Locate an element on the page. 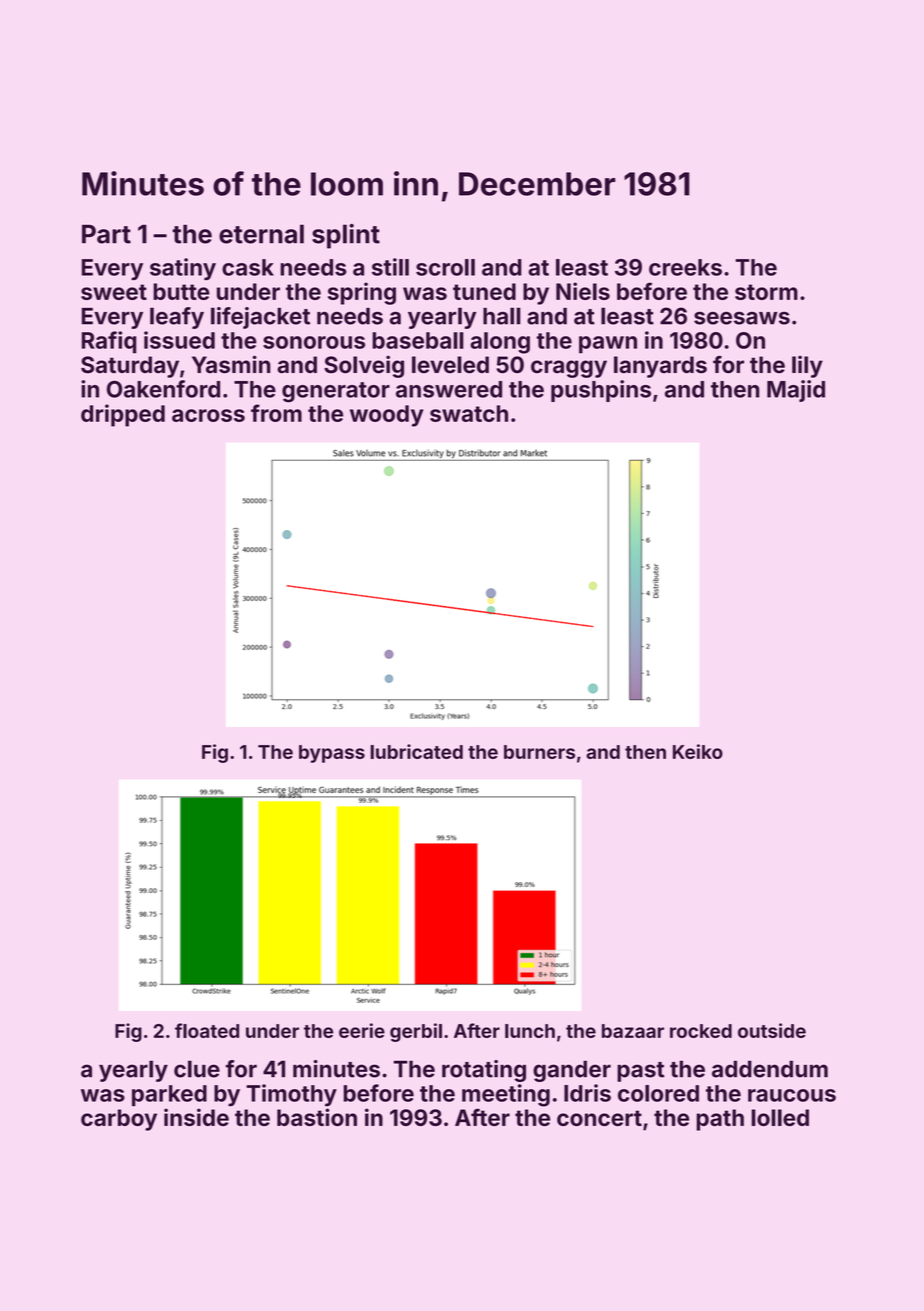  gerbil is located at coordinates (416, 1032).
